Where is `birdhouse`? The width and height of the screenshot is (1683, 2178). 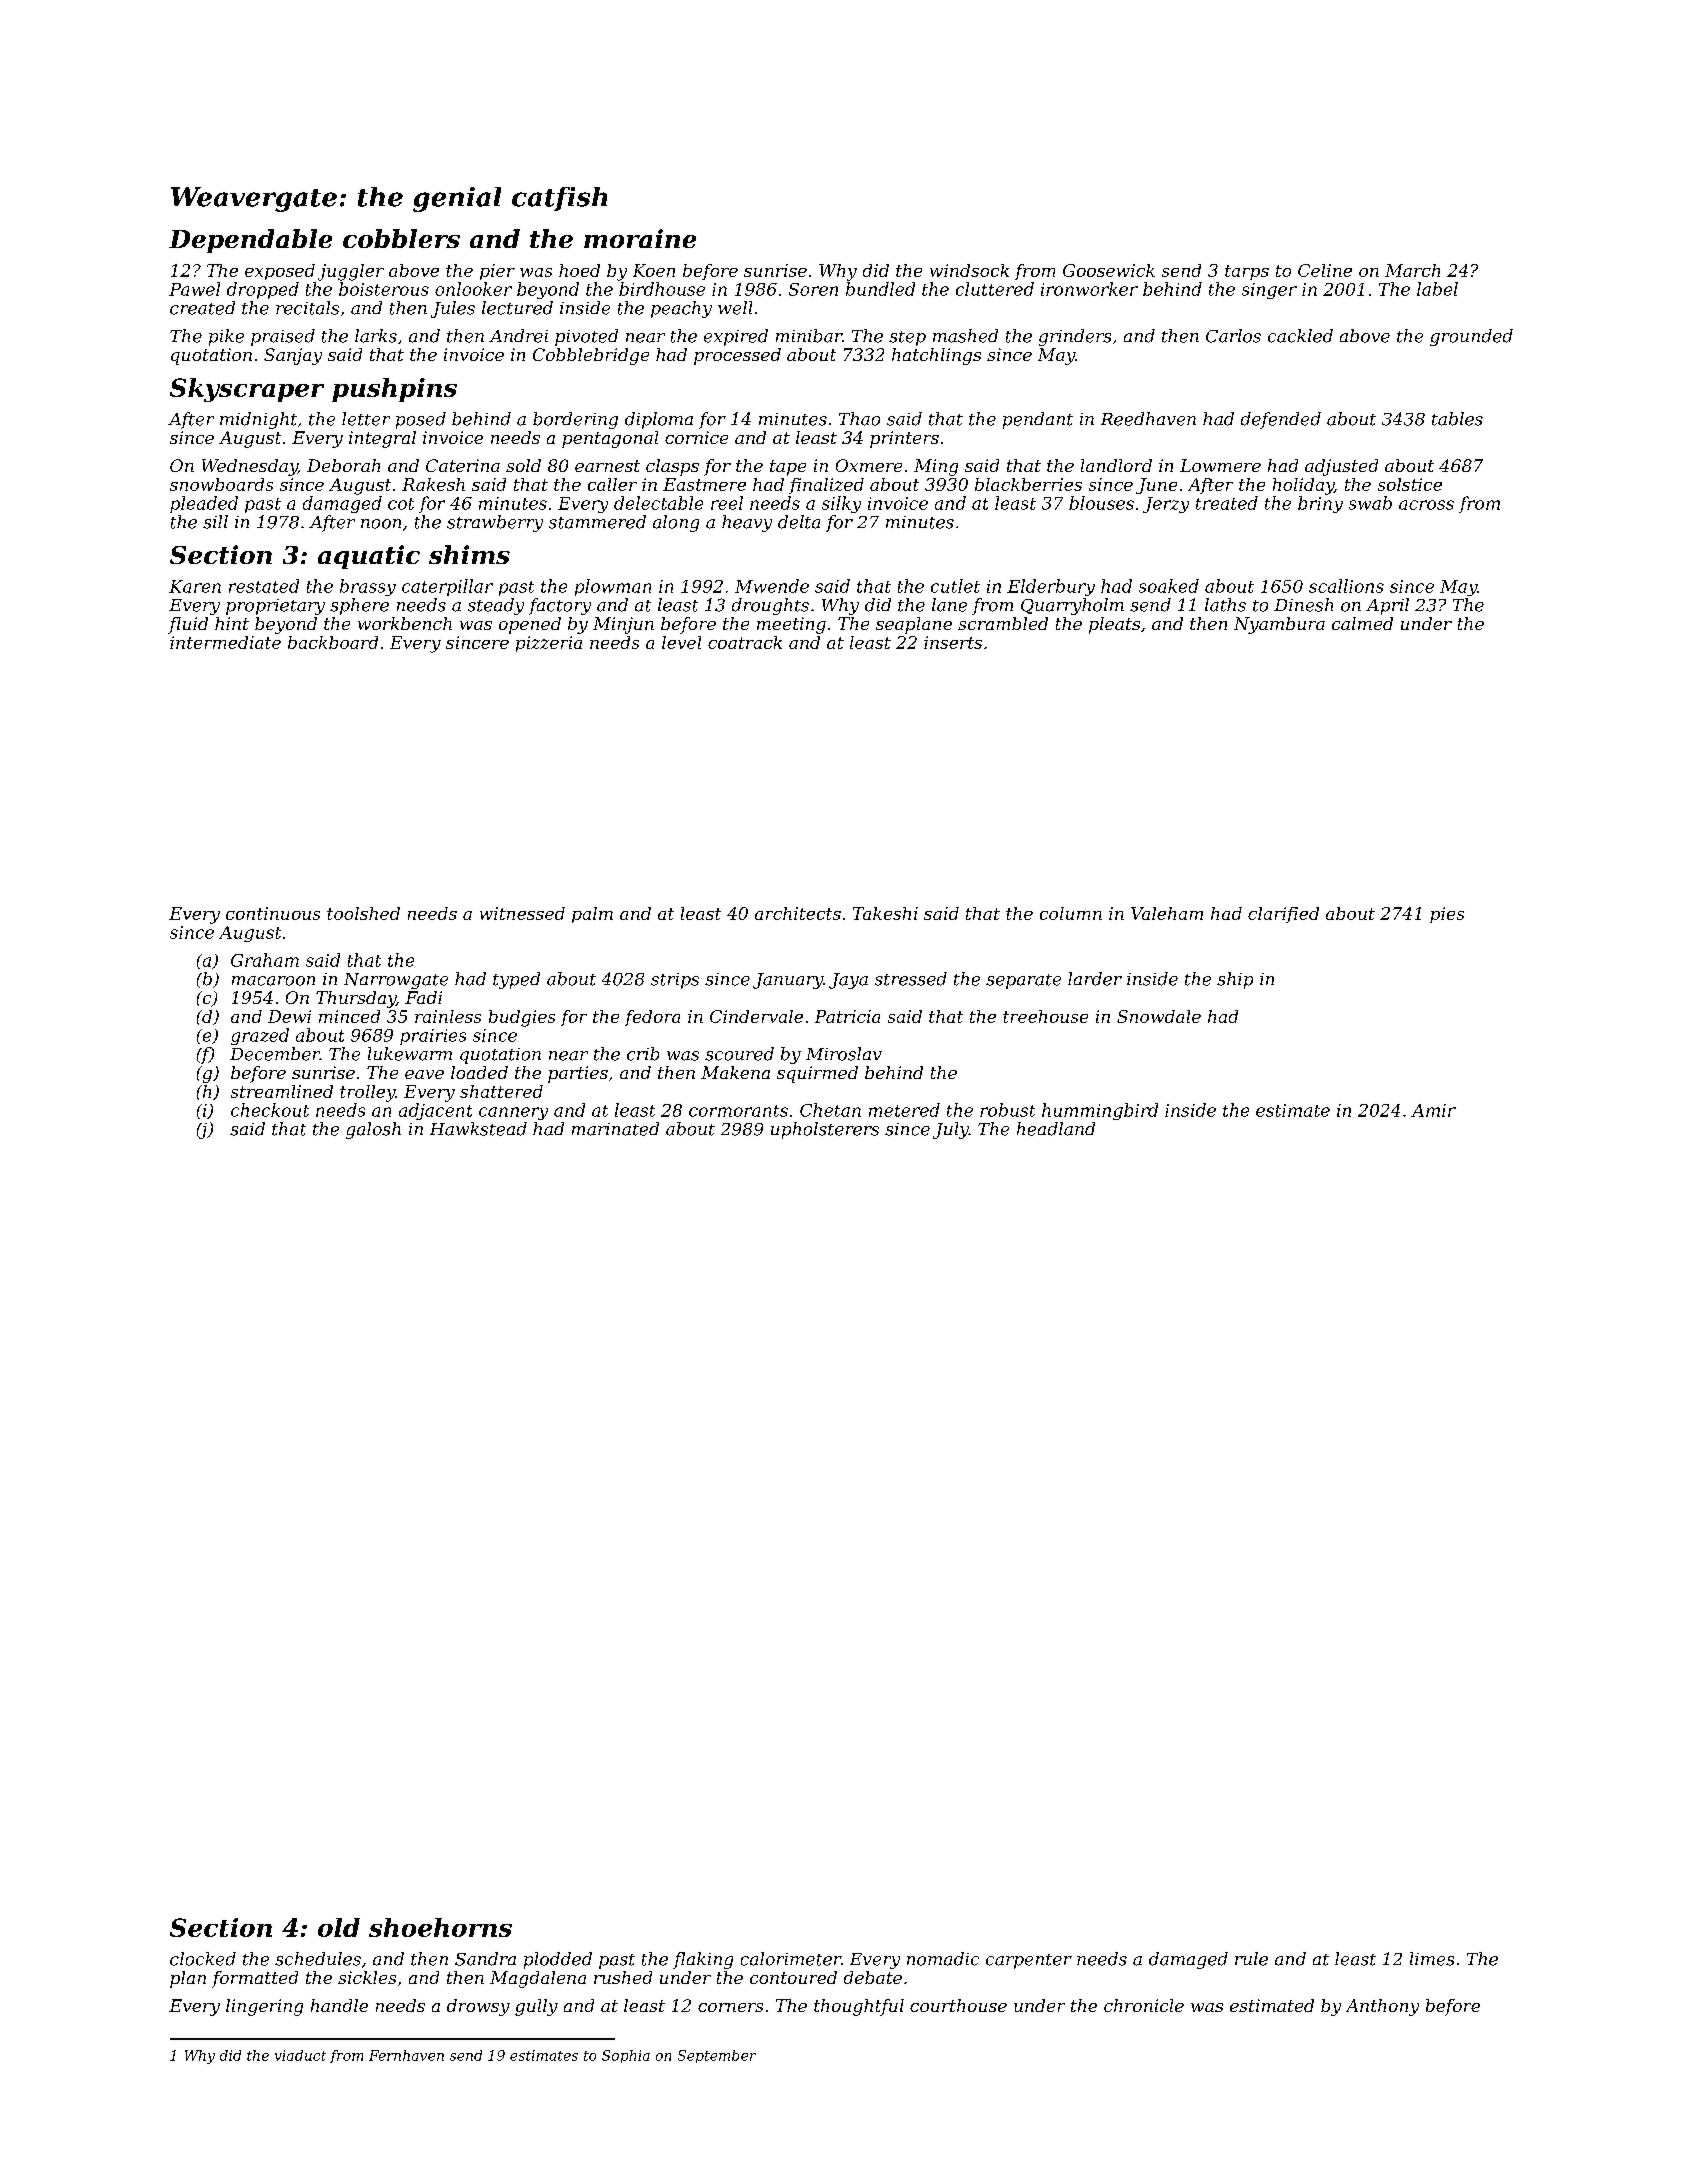 birdhouse is located at coordinates (662, 289).
